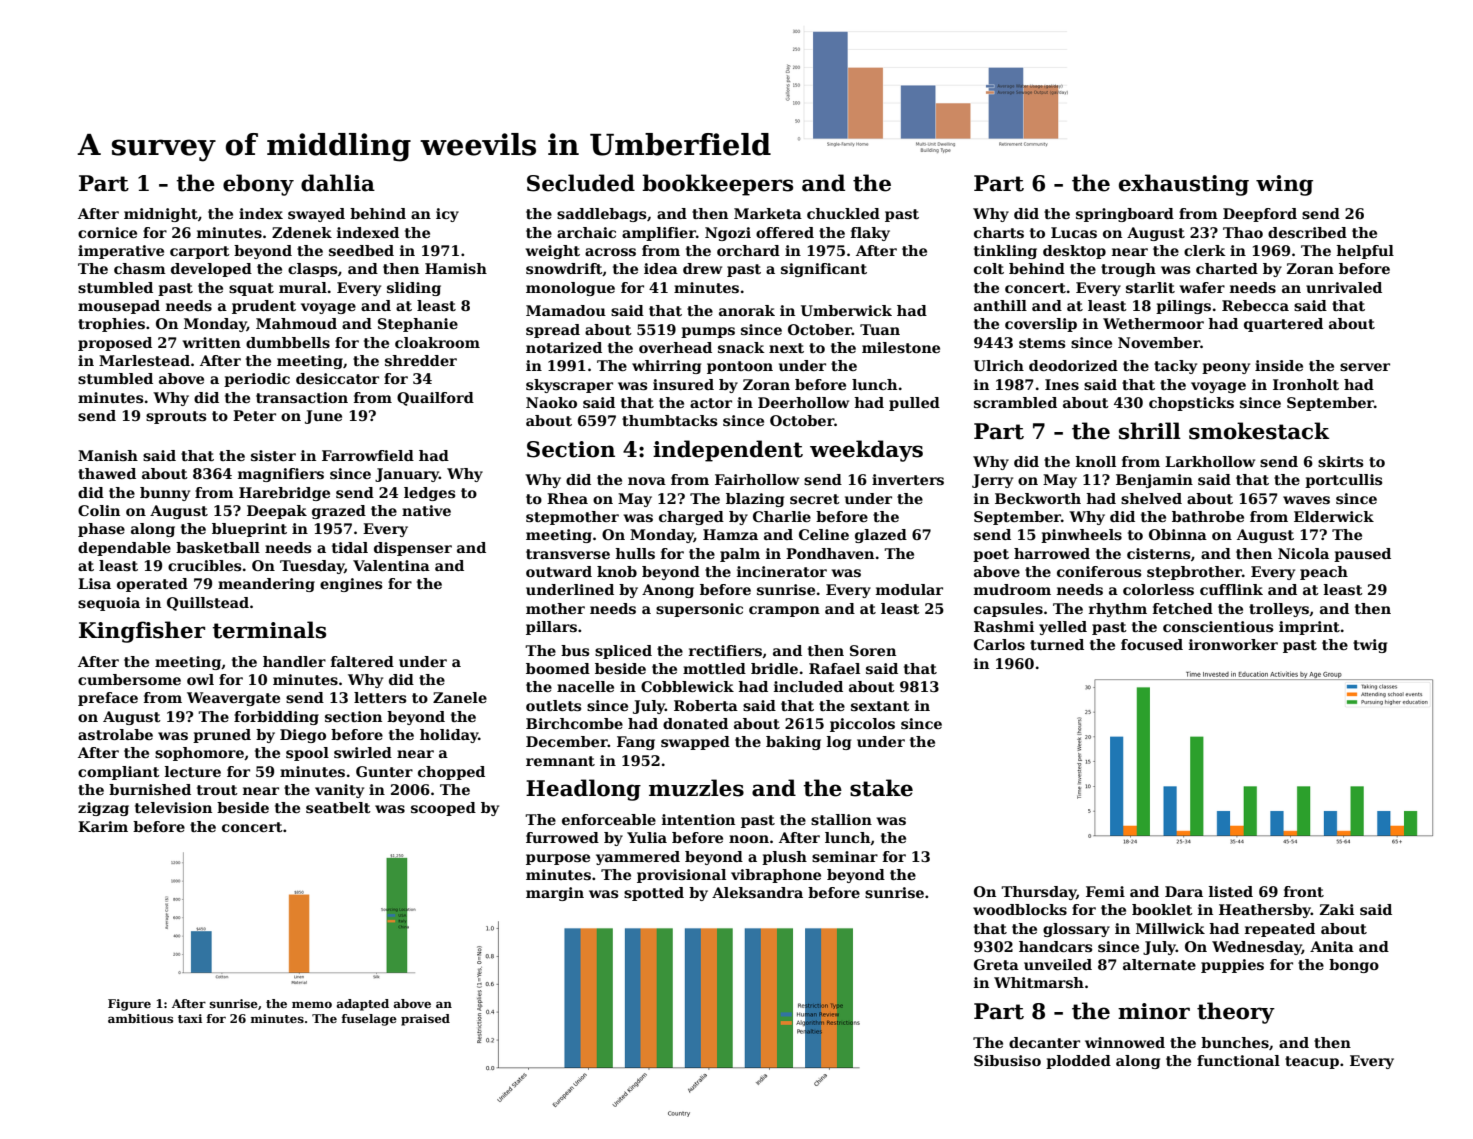 This screenshot has height=1139, width=1473. Describe the element at coordinates (1304, 891) in the screenshot. I see `front` at that location.
